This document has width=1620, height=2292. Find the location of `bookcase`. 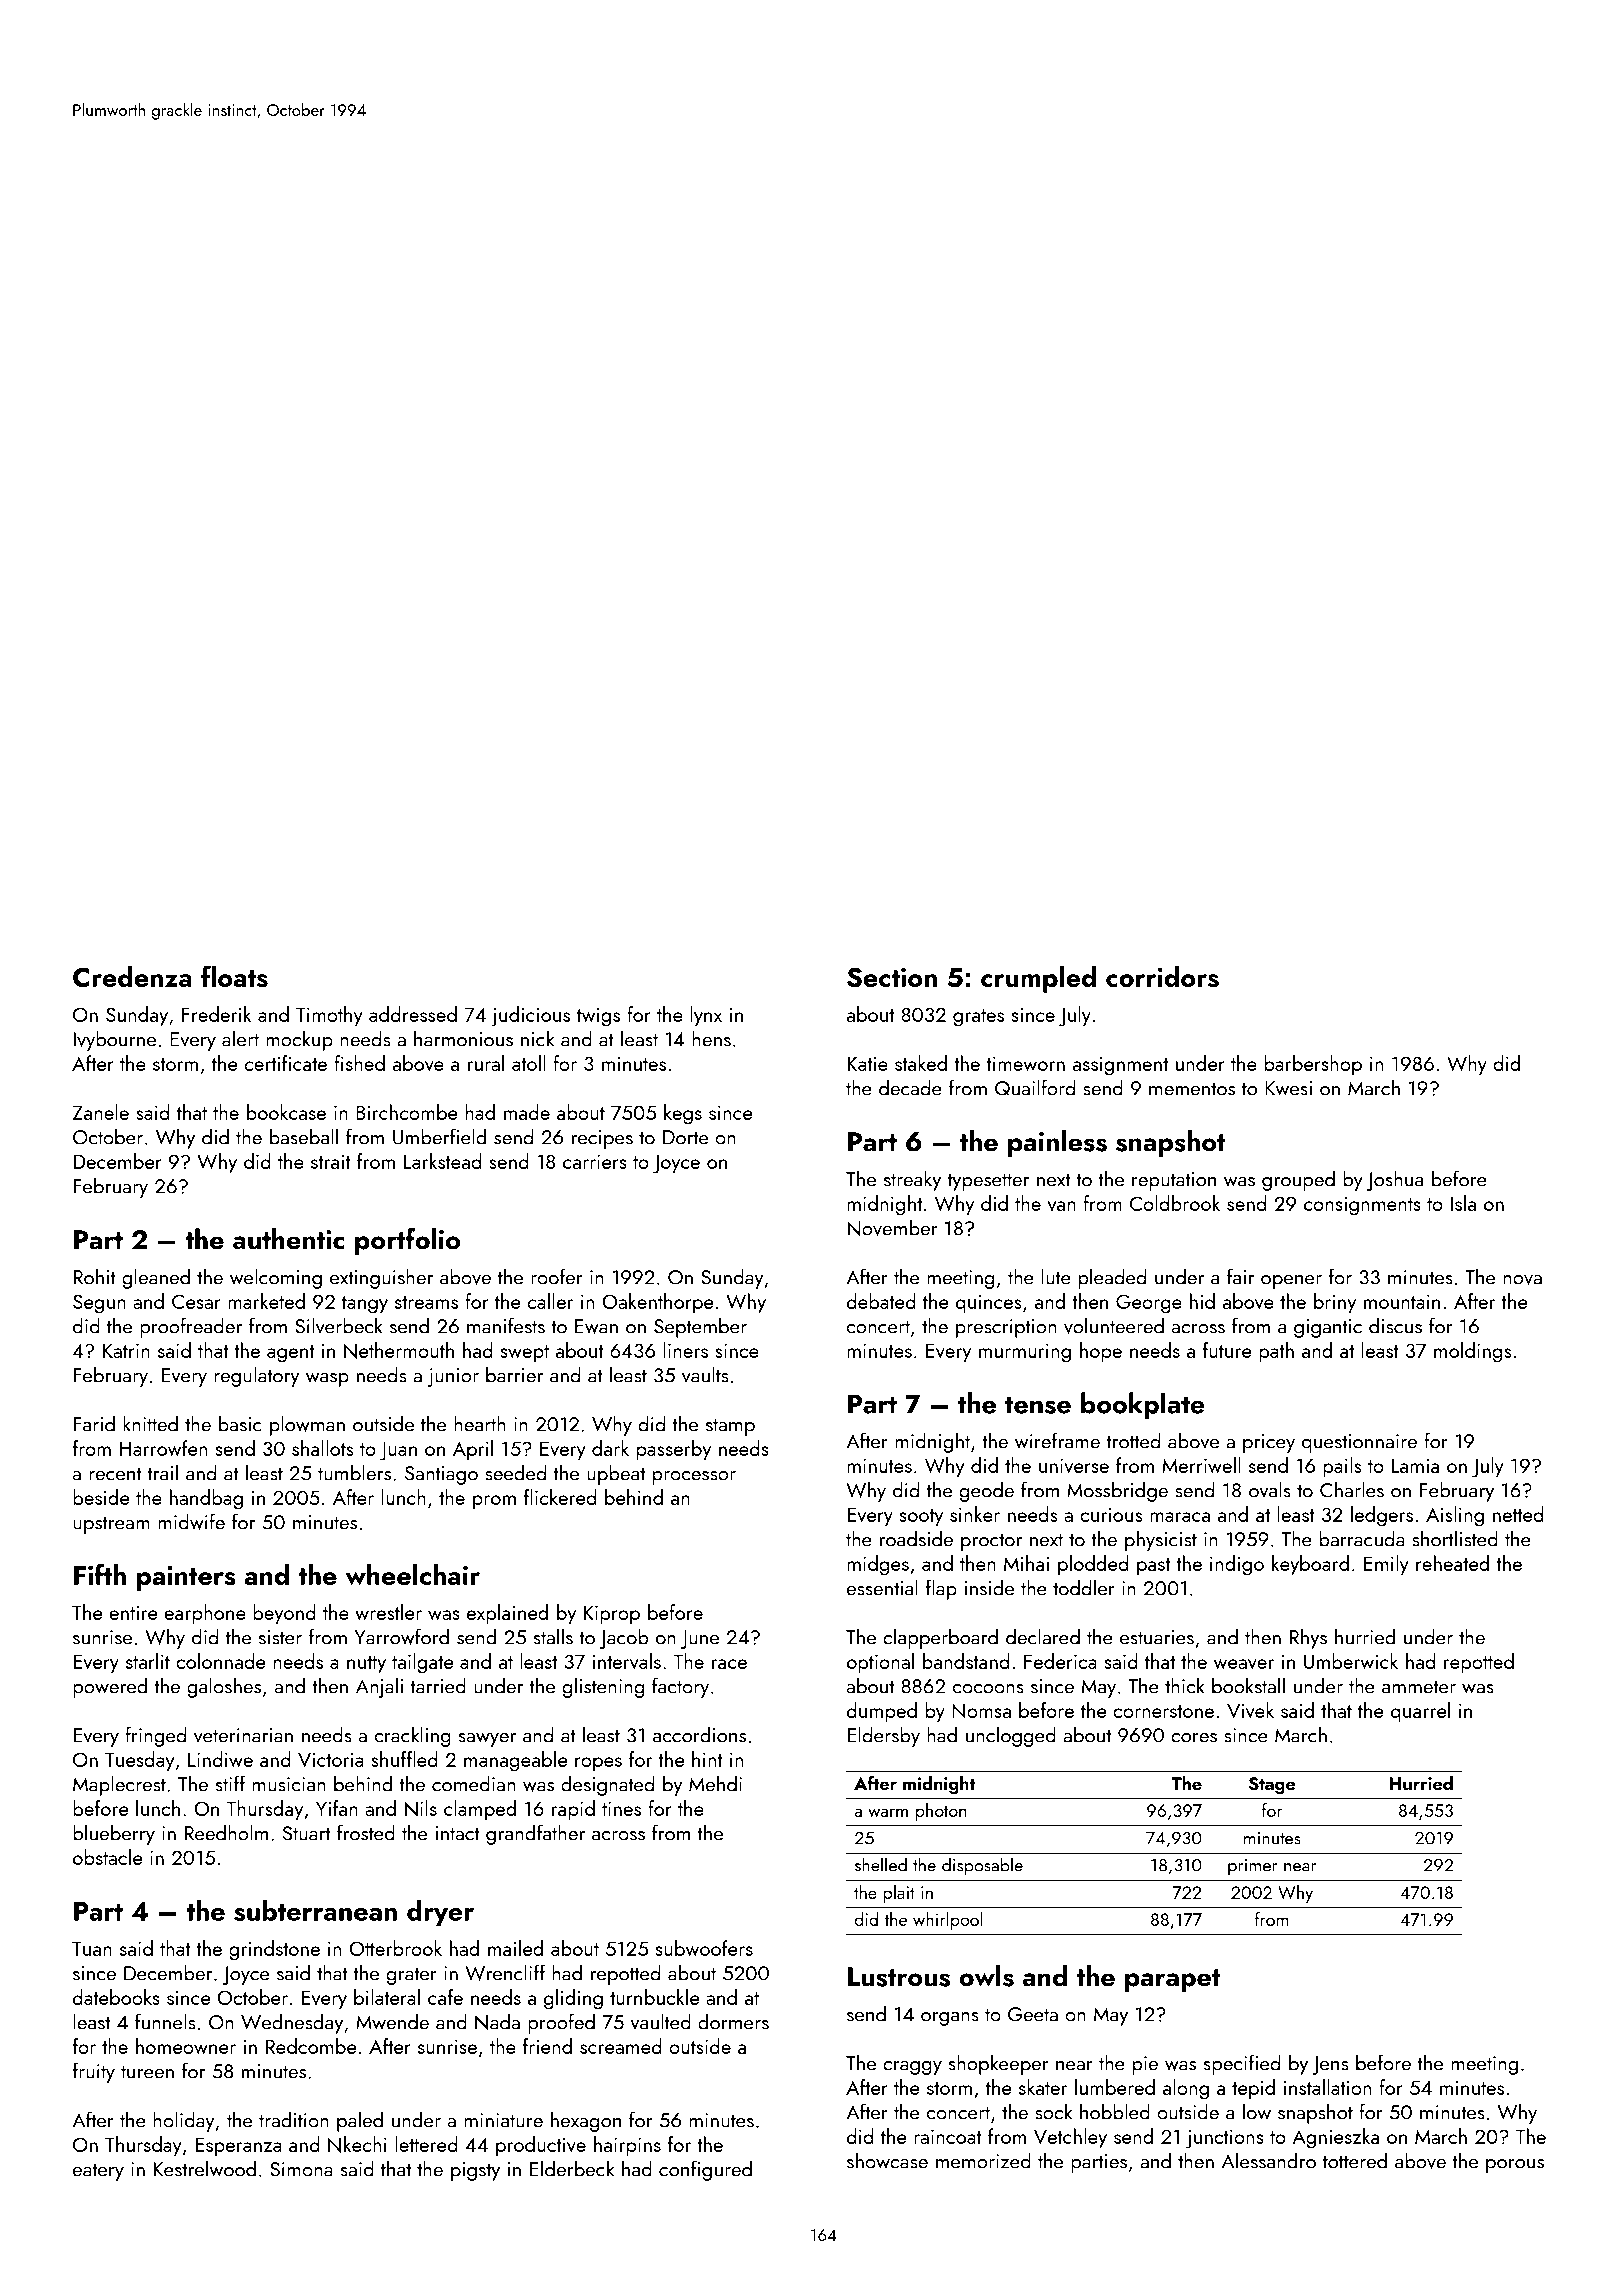

bookcase is located at coordinates (286, 1112).
